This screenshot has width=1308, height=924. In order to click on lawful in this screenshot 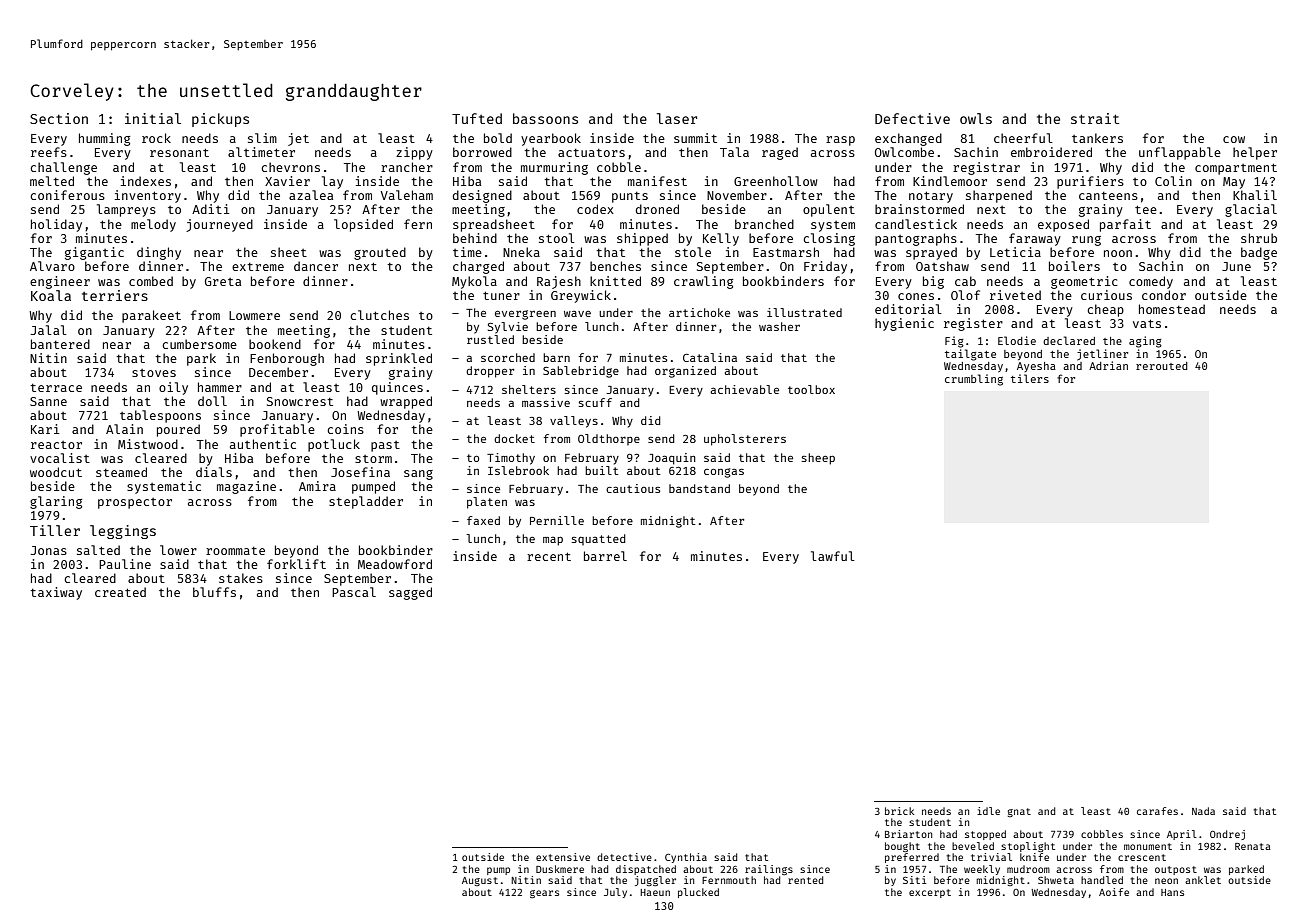, I will do `click(833, 556)`.
